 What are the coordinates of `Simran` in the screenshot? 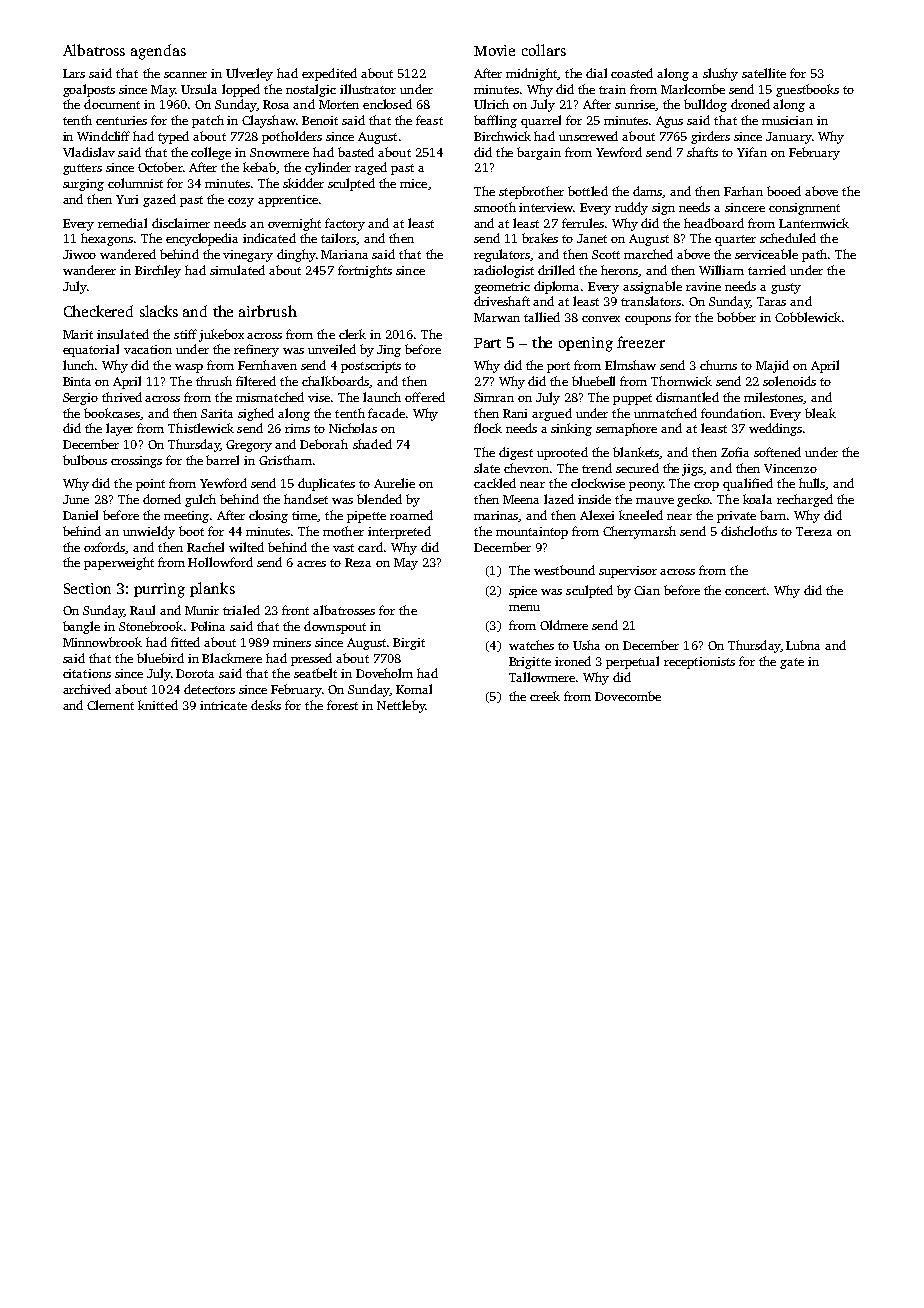 It's located at (494, 397).
